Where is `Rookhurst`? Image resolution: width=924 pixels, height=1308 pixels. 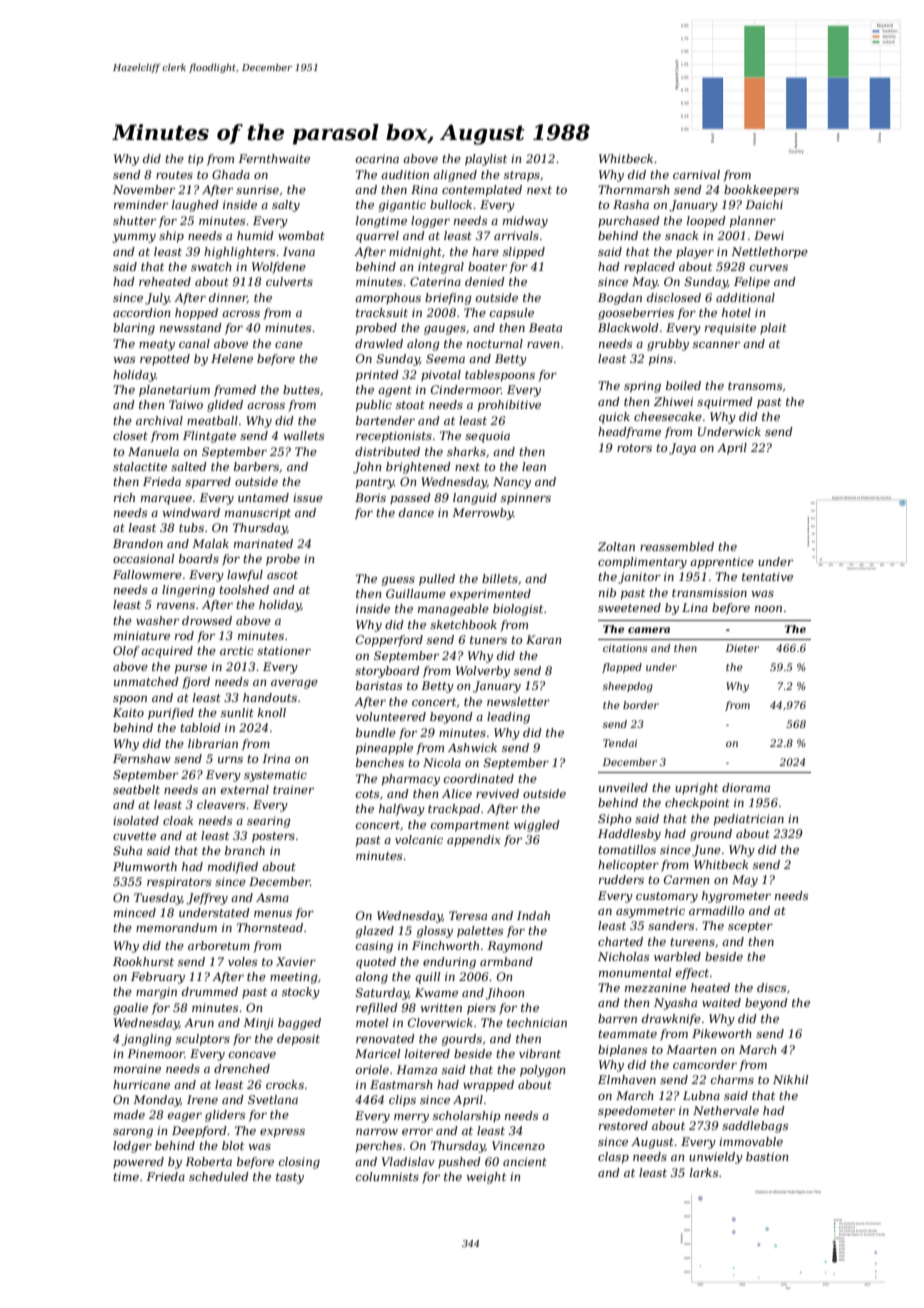 Rookhurst is located at coordinates (143, 961).
